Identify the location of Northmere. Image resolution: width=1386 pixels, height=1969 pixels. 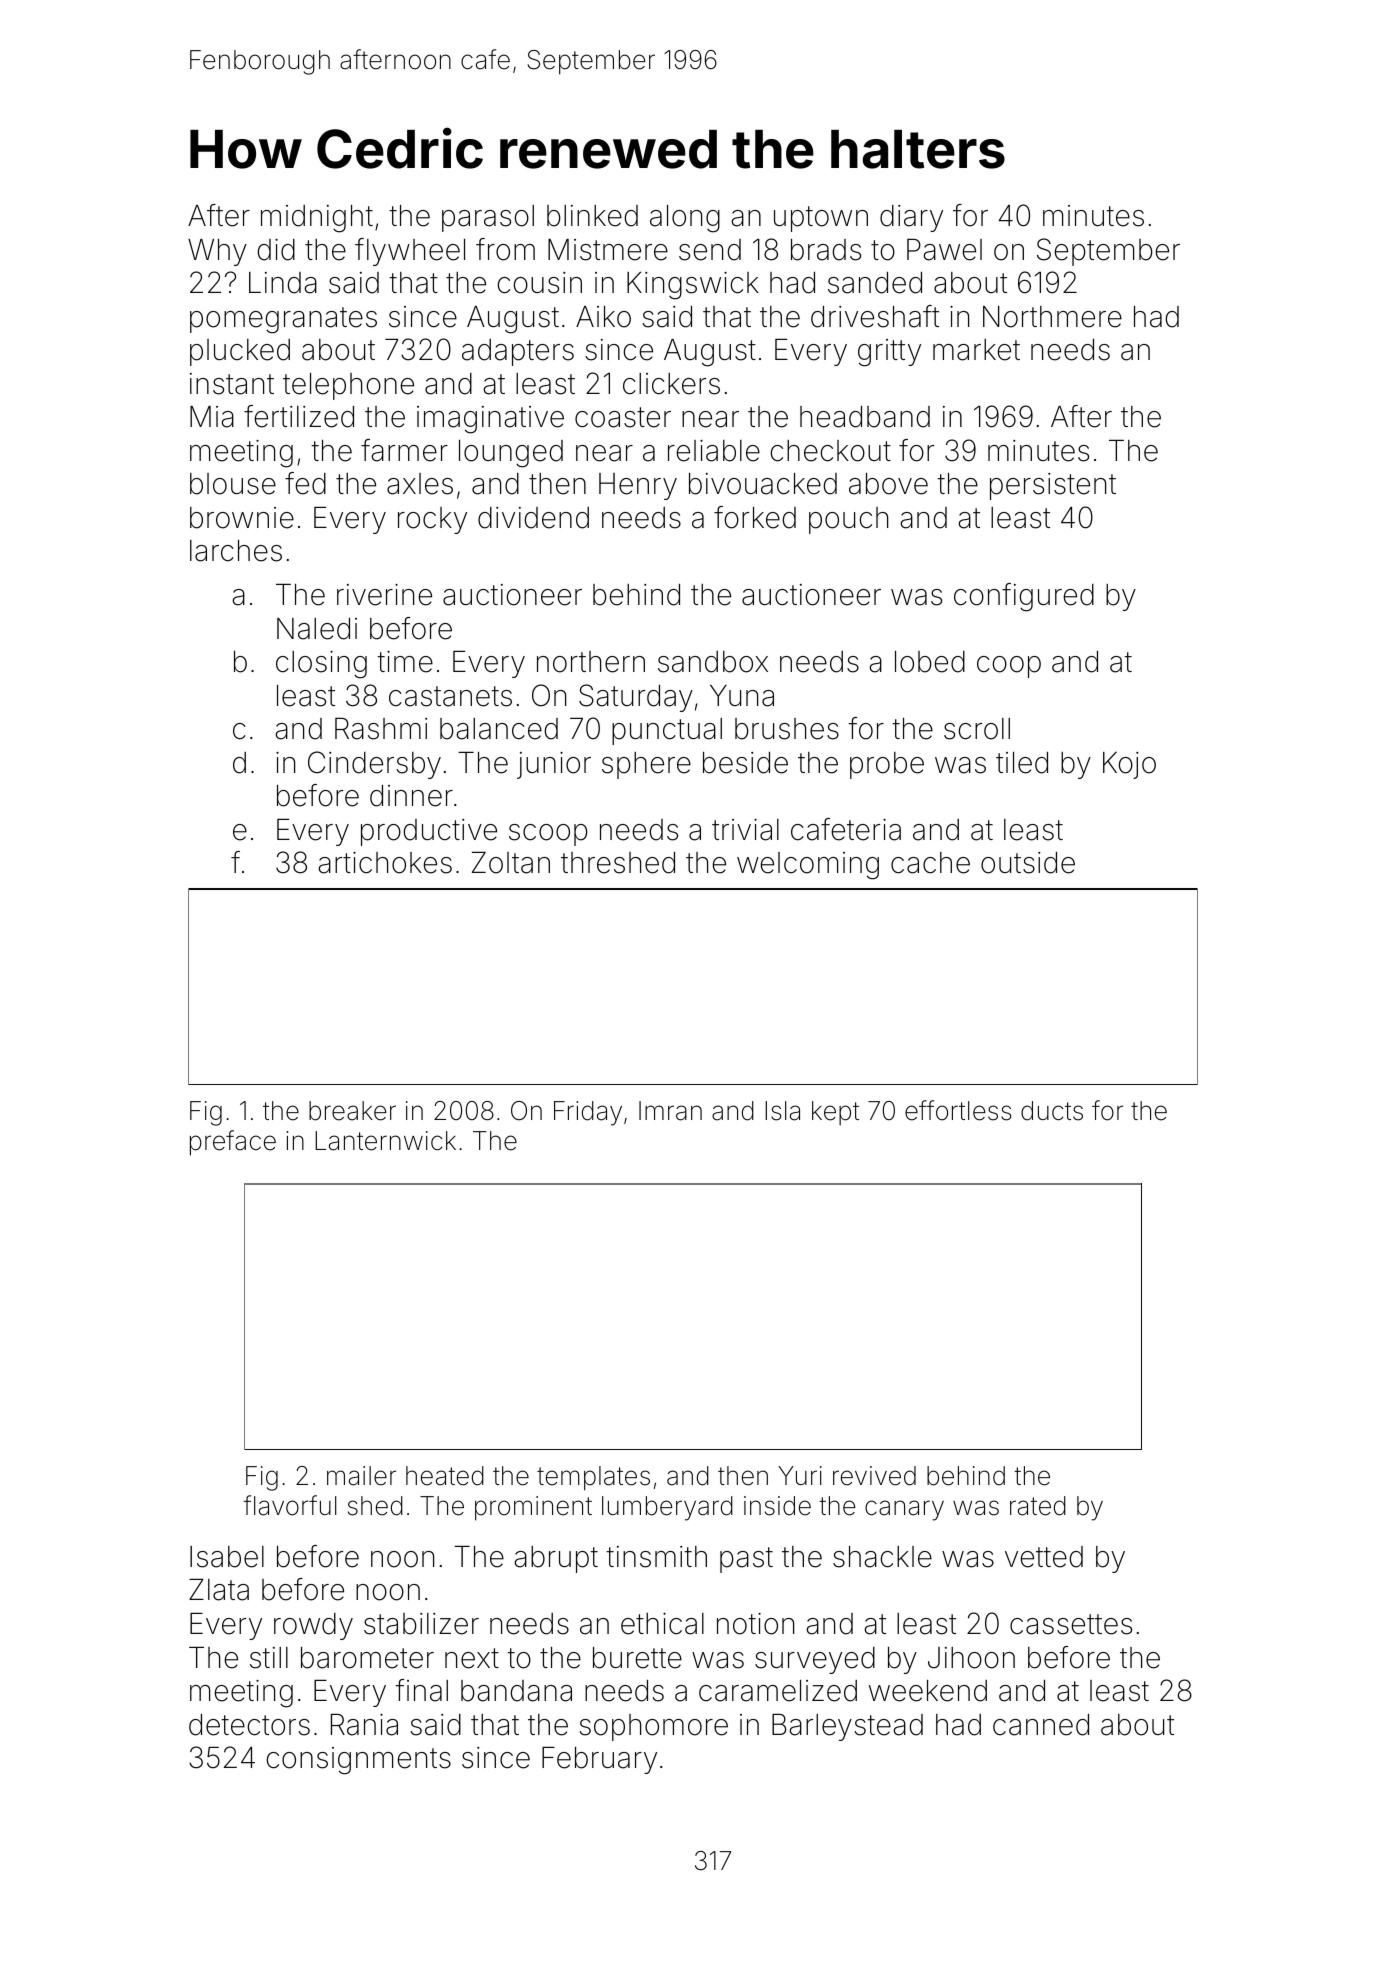
(1052, 317).
